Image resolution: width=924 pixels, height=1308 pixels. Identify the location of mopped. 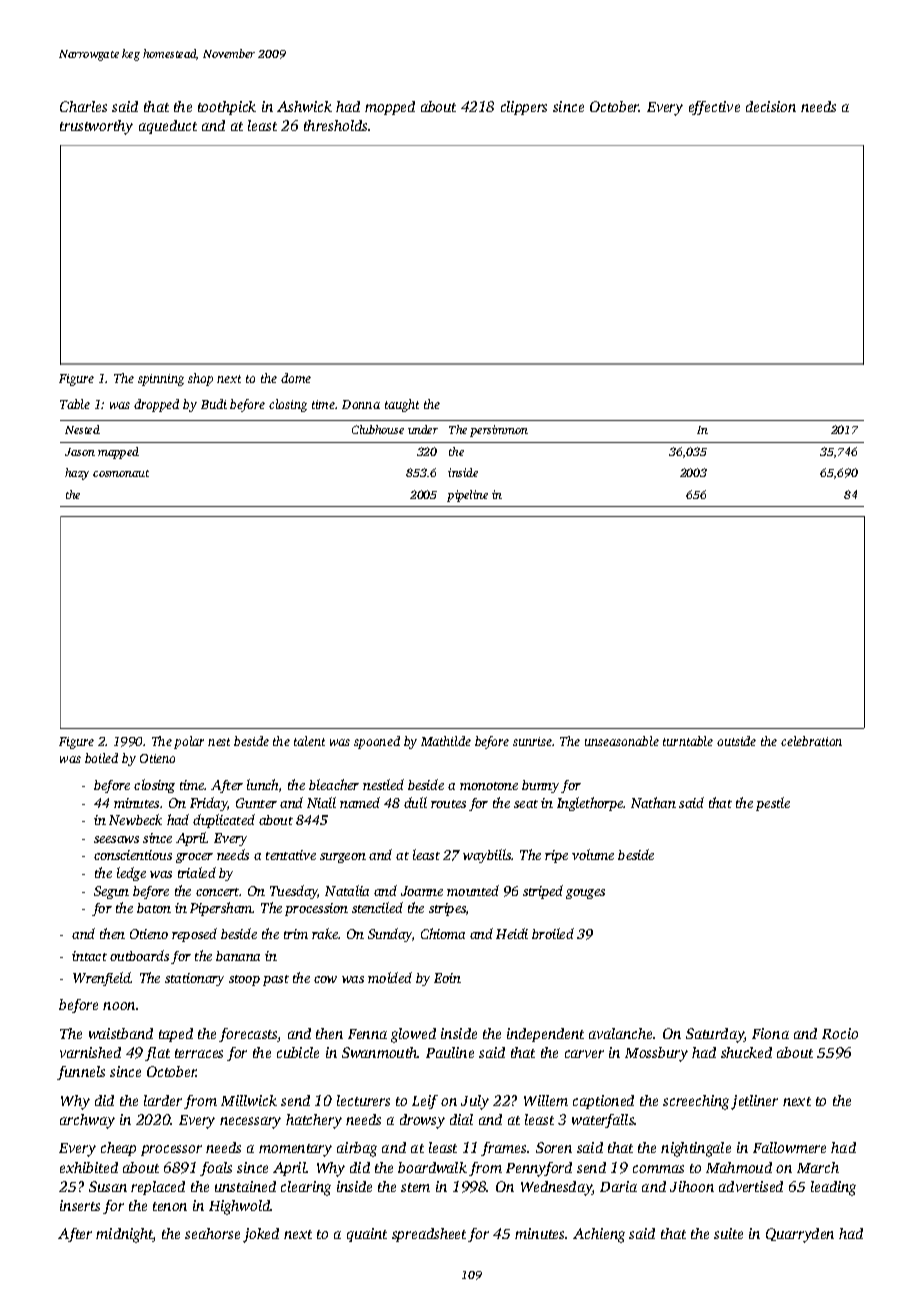
(390, 108).
